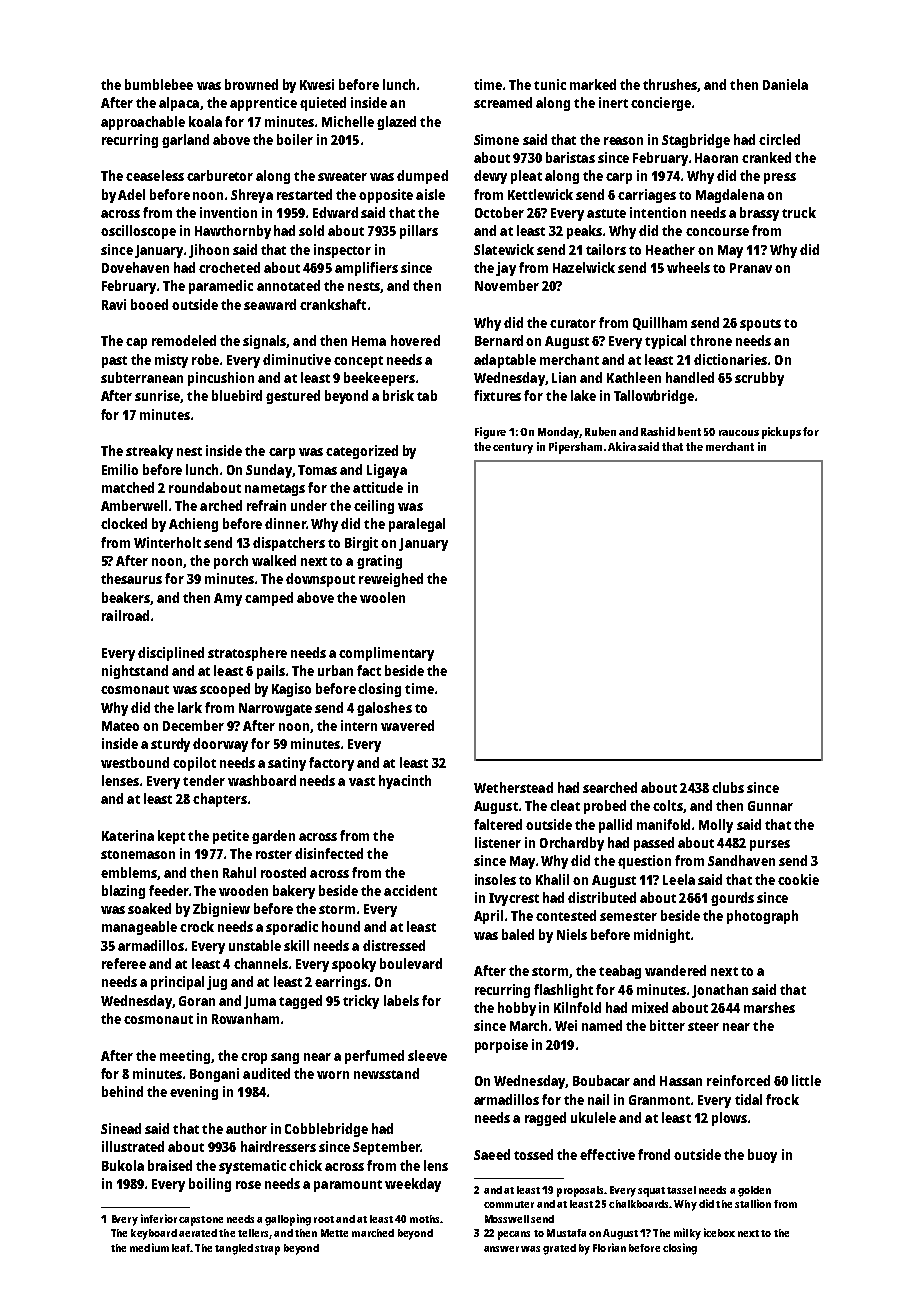 The image size is (924, 1308). Describe the element at coordinates (785, 84) in the screenshot. I see `Daniela` at that location.
